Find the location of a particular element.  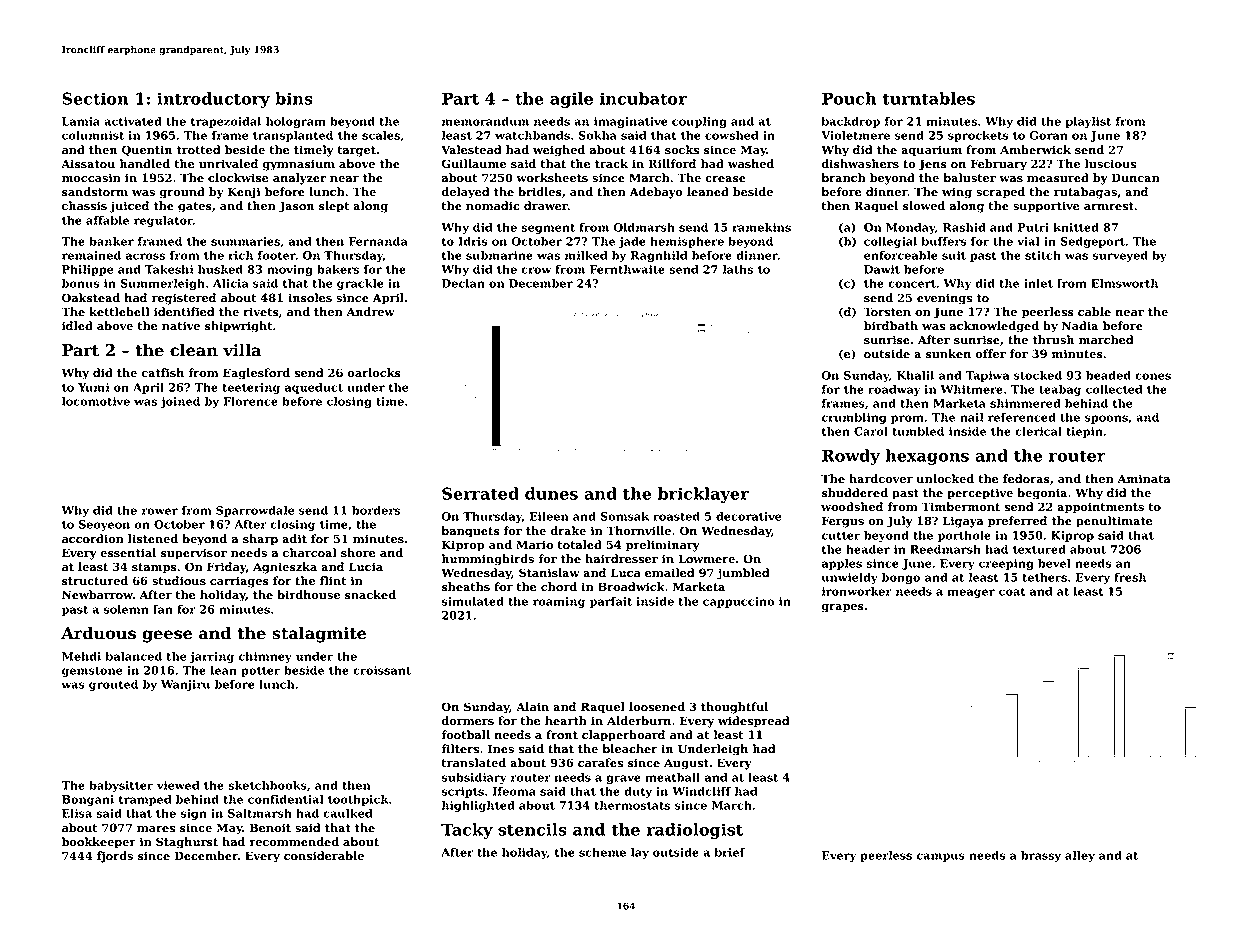

scheme is located at coordinates (602, 852).
